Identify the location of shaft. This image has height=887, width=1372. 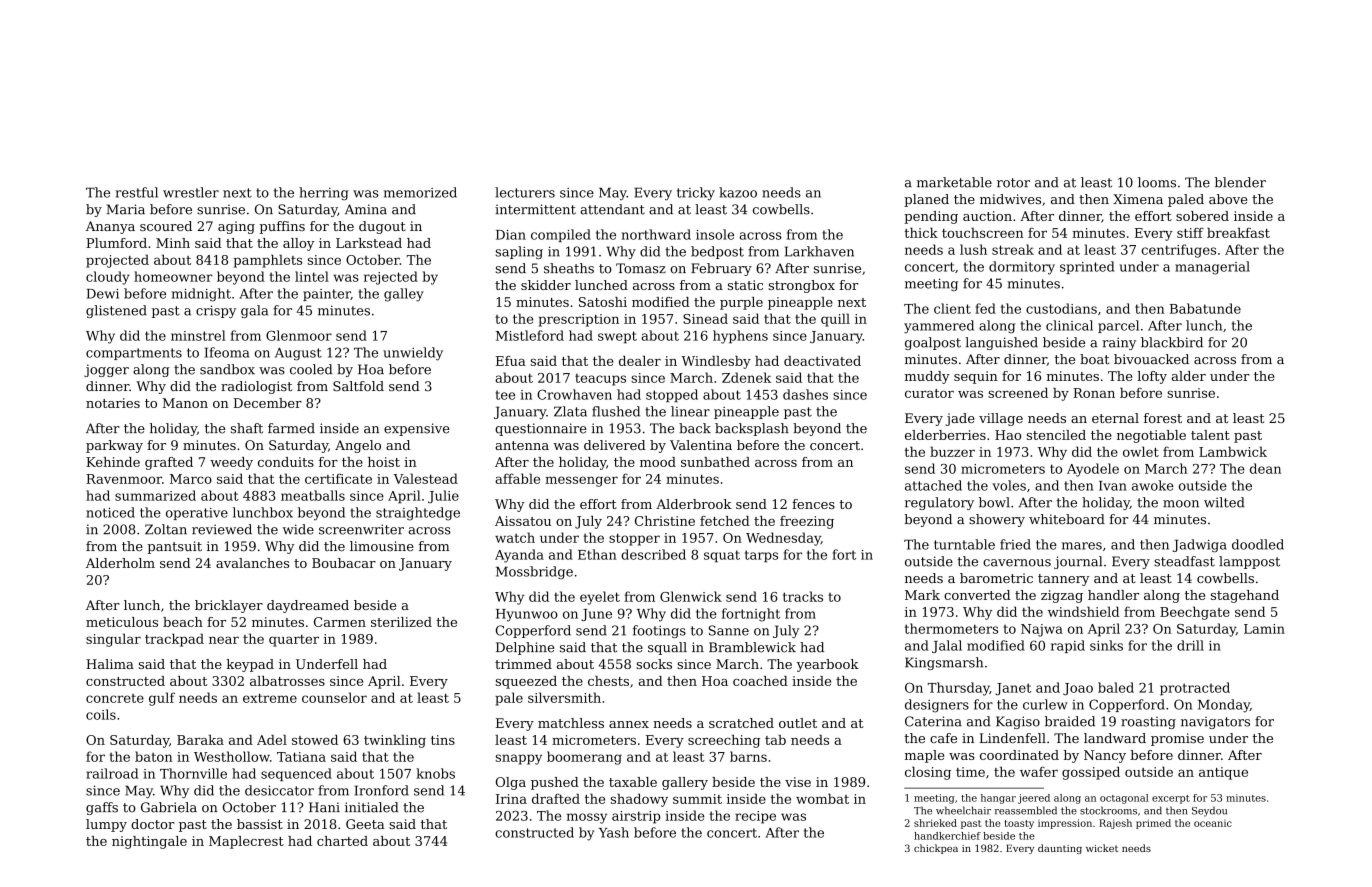
(247, 428).
